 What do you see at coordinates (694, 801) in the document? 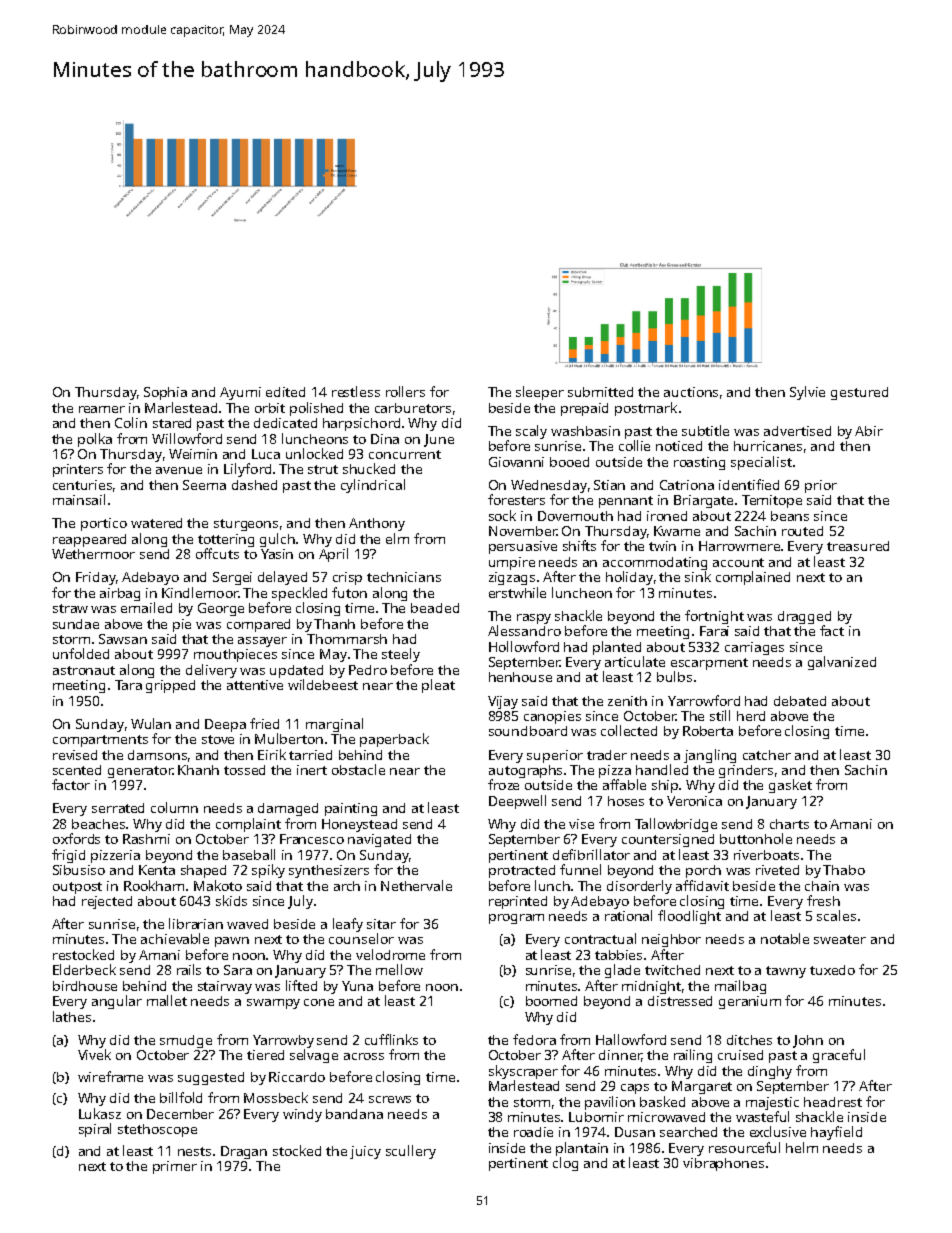
I see `Veronica` at bounding box center [694, 801].
